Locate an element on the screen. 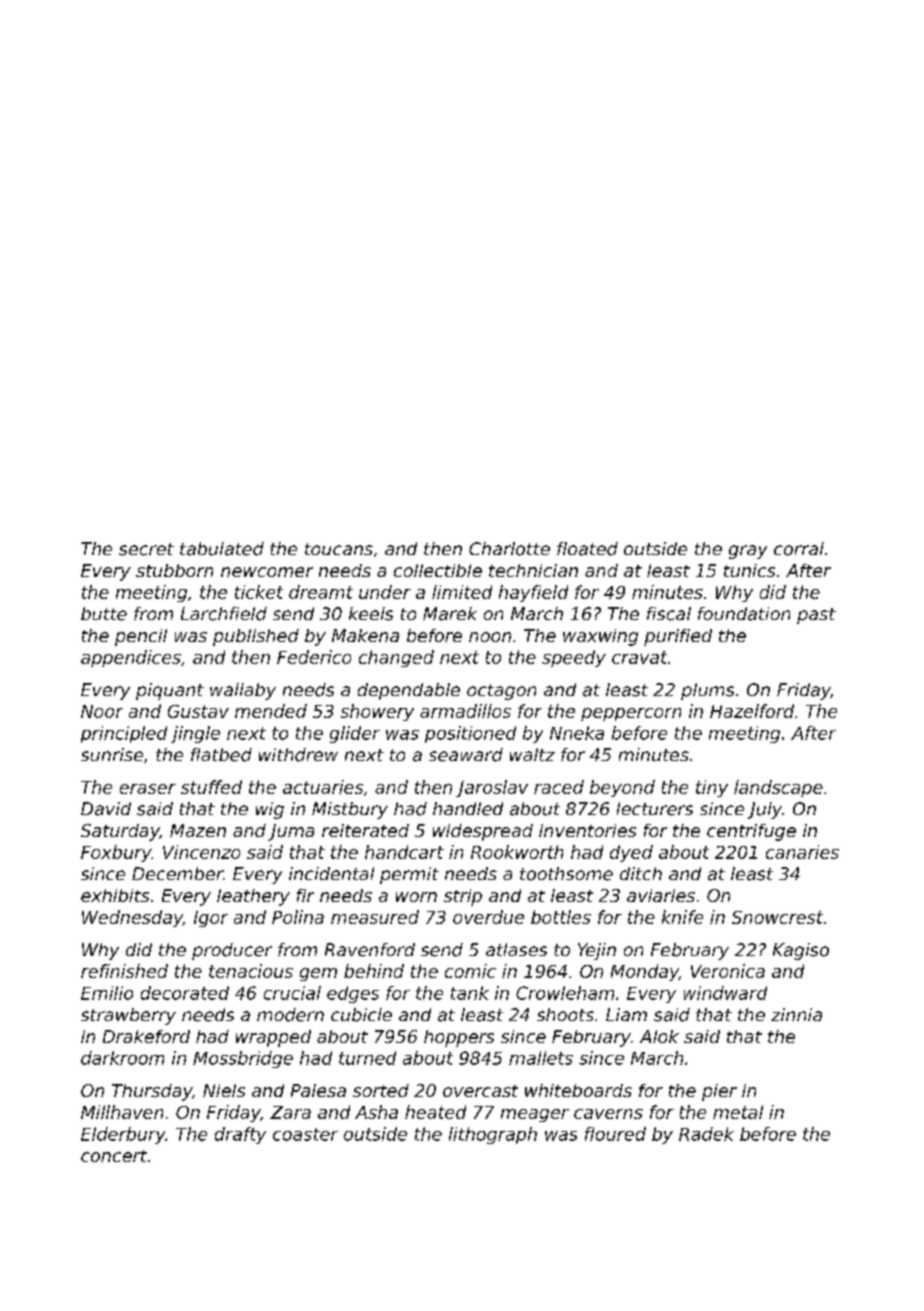  hayfield is located at coordinates (533, 593).
